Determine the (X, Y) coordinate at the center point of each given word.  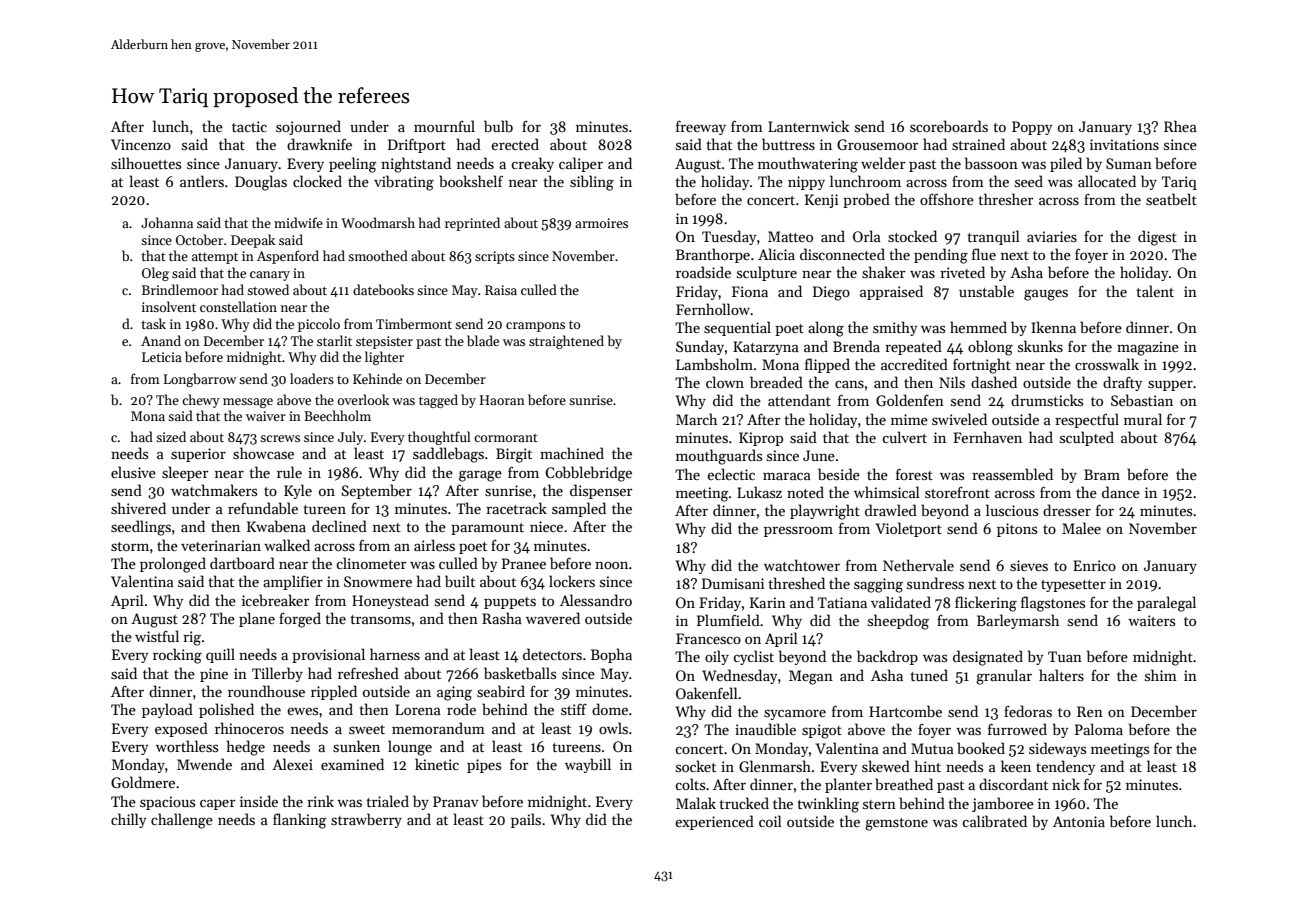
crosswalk (1107, 364)
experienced (714, 822)
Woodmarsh (378, 222)
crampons (535, 327)
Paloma (1099, 729)
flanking (300, 821)
